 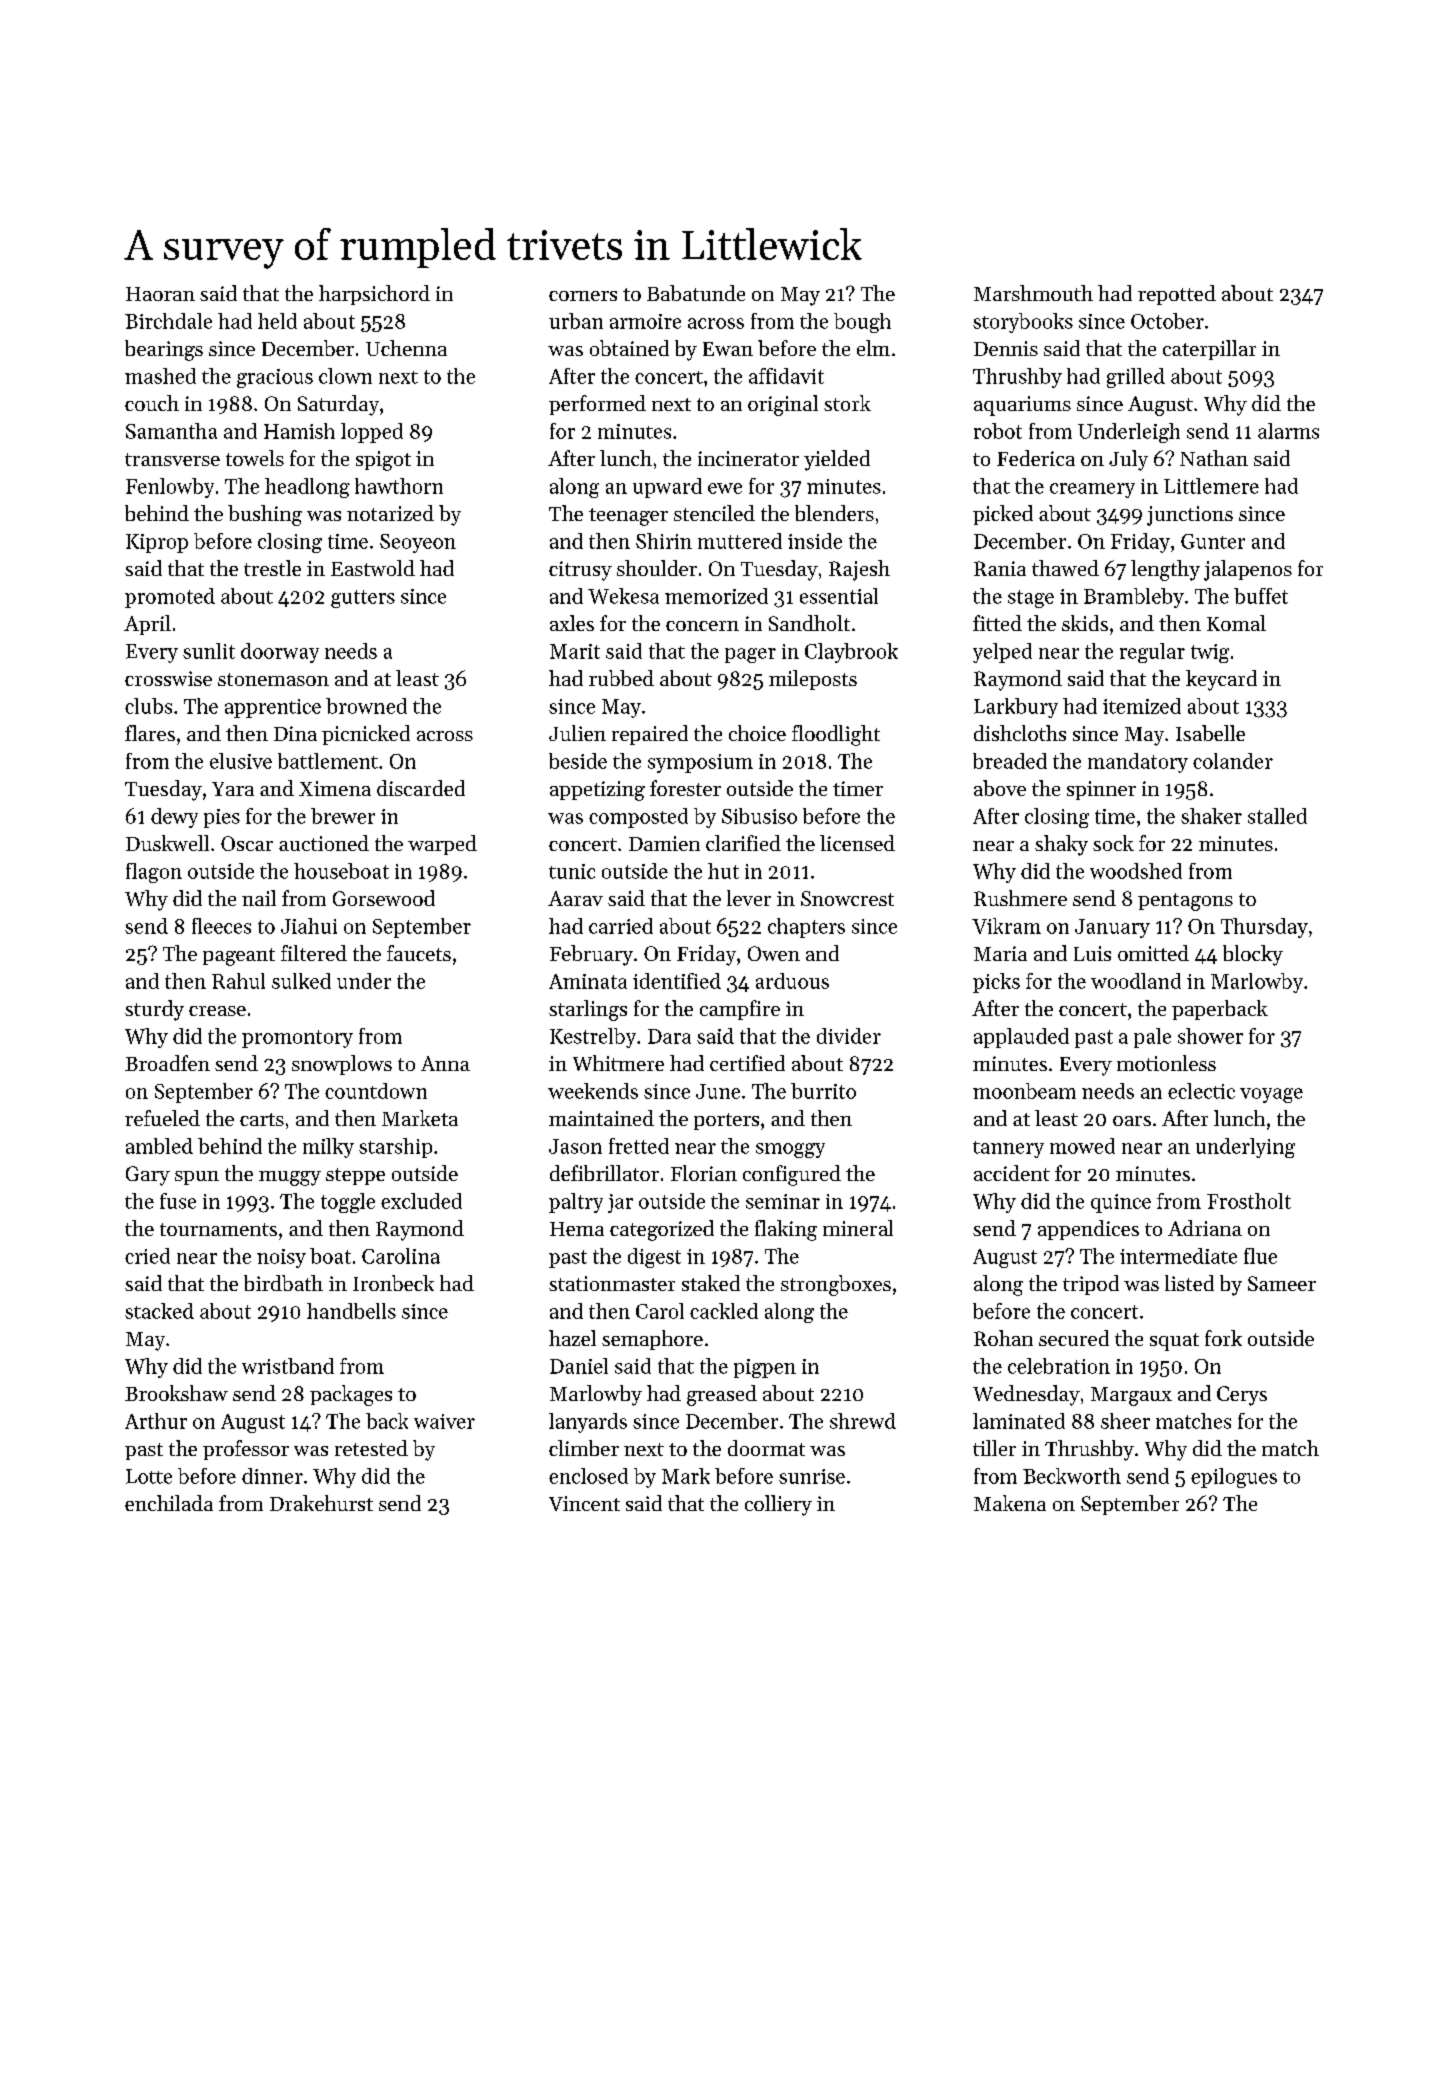 What do you see at coordinates (747, 1063) in the screenshot?
I see `certified` at bounding box center [747, 1063].
